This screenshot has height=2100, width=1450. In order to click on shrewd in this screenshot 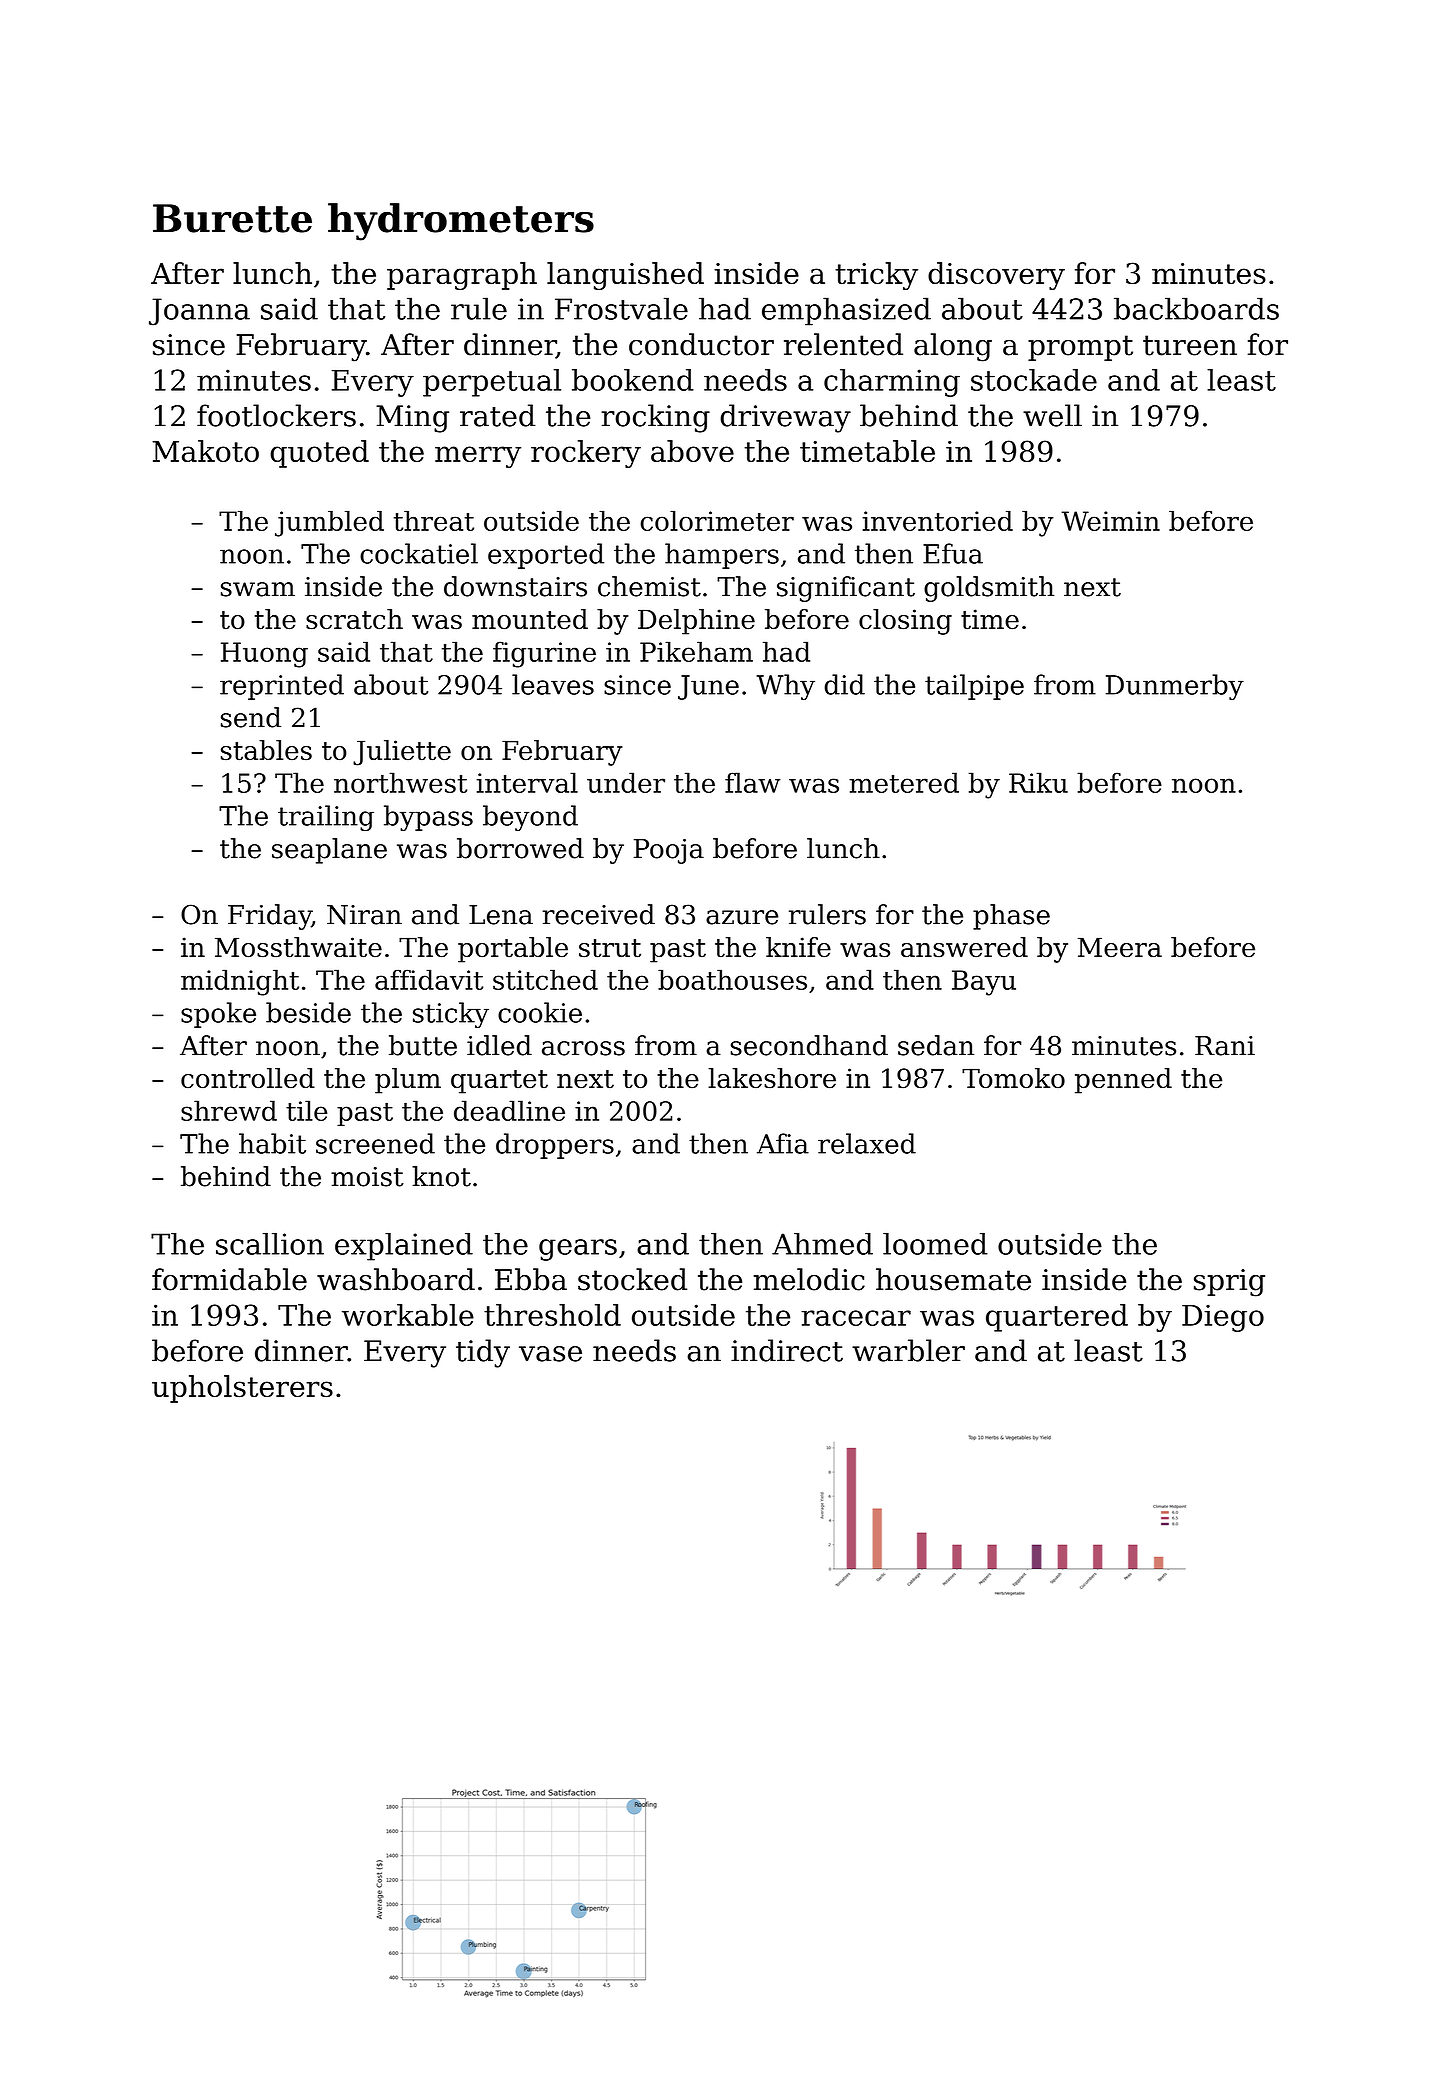, I will do `click(229, 1110)`.
